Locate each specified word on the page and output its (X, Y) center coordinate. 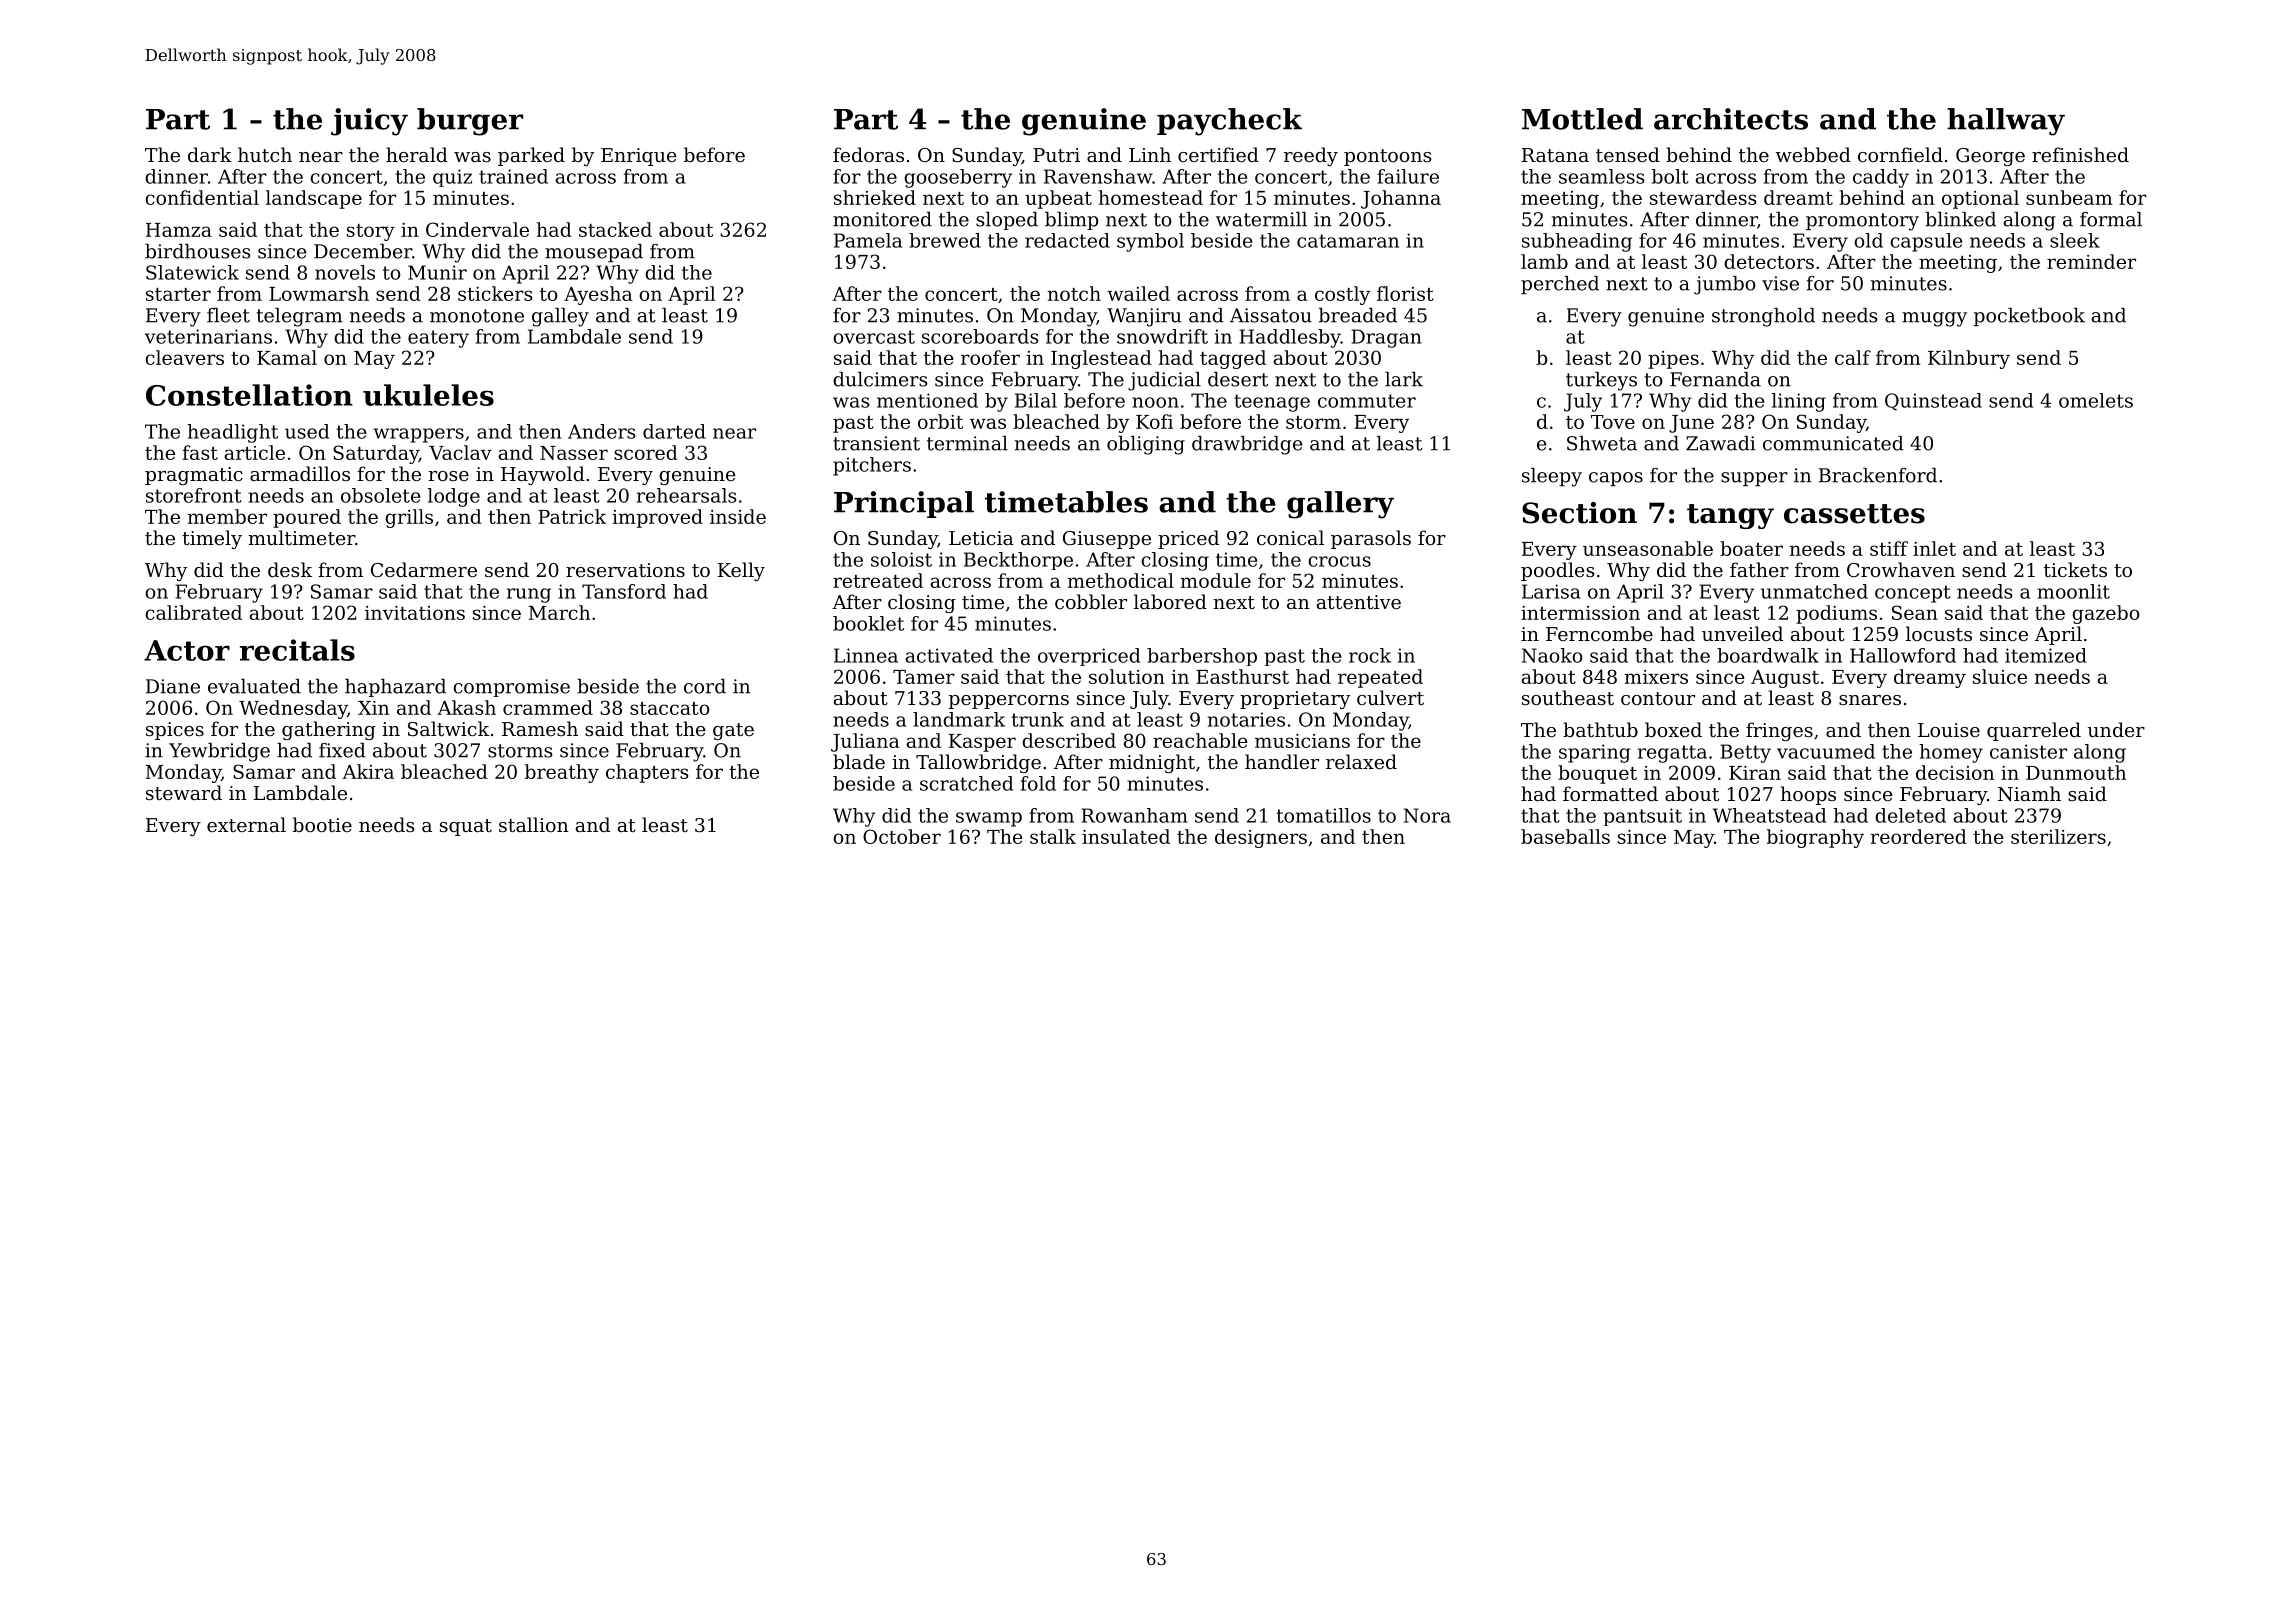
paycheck (1229, 122)
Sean (1915, 612)
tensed (1628, 154)
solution (1127, 676)
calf (1853, 357)
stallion (533, 824)
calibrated (193, 612)
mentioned (927, 400)
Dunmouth (2076, 772)
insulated (1126, 836)
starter (178, 294)
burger (470, 122)
